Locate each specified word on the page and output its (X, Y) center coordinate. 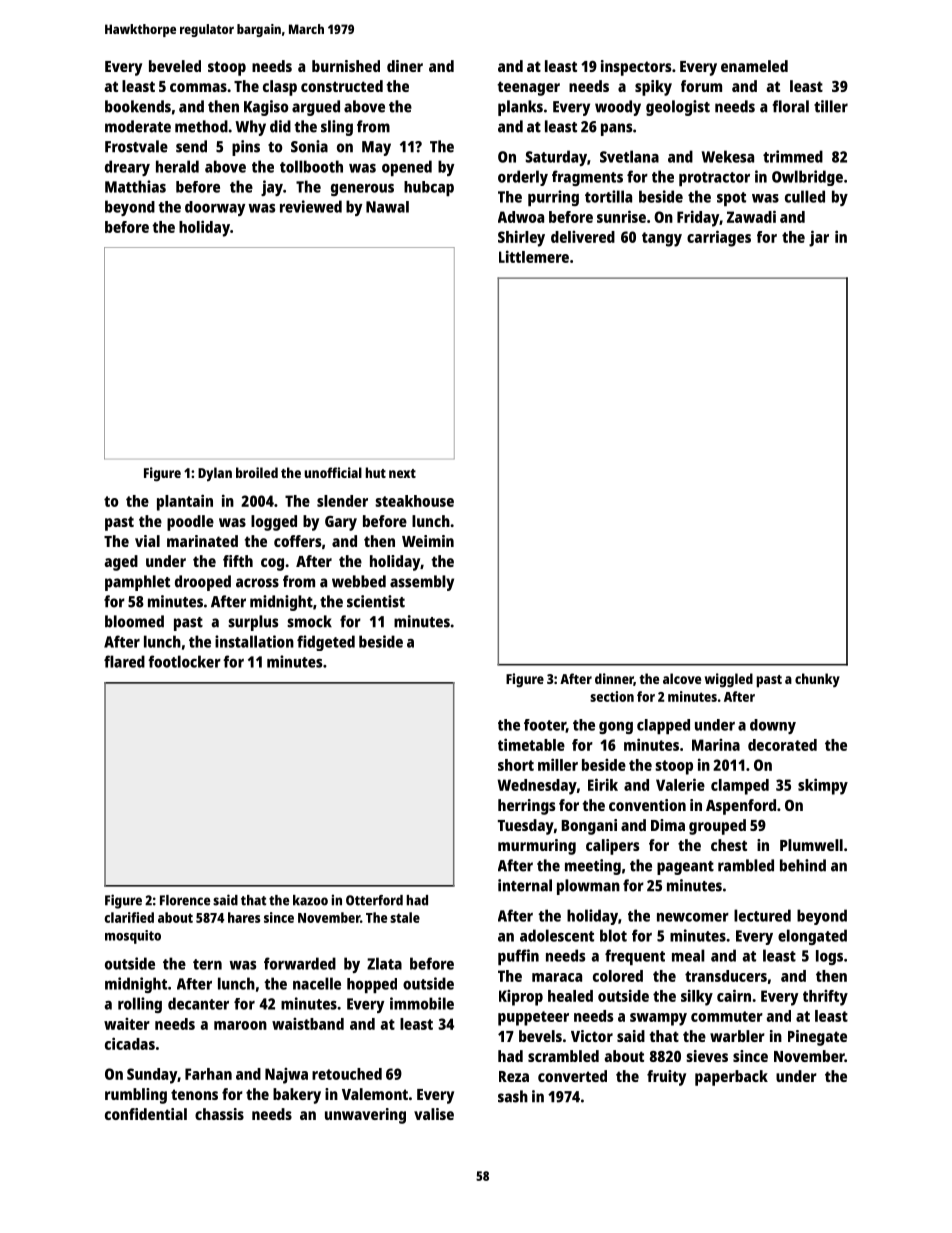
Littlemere (534, 256)
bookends (138, 106)
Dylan (215, 474)
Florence (185, 900)
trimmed (793, 156)
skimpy (823, 786)
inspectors (636, 68)
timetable (531, 744)
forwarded (300, 963)
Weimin (428, 541)
